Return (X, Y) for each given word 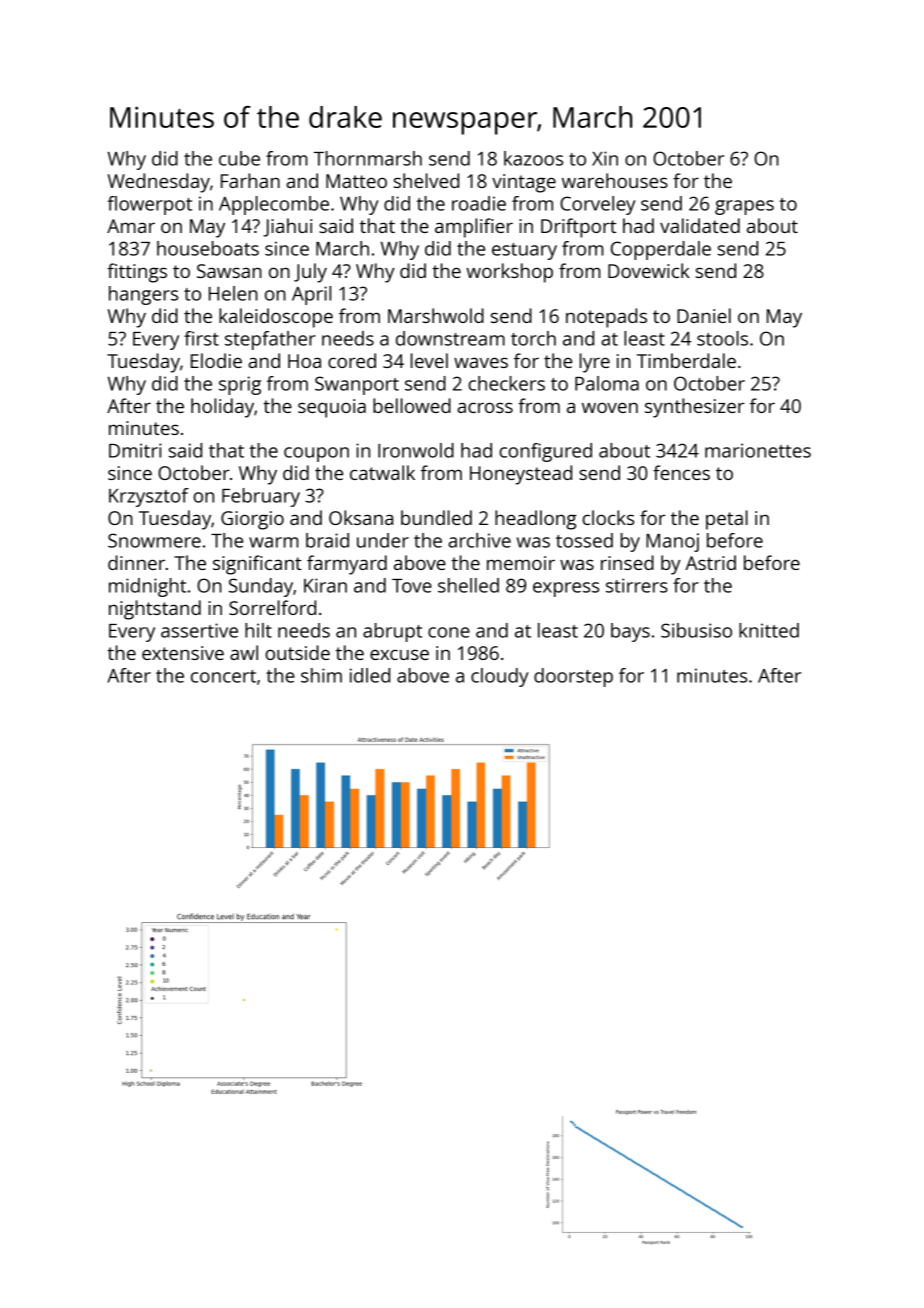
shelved (426, 180)
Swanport (357, 385)
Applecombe (274, 205)
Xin (605, 158)
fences (681, 472)
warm (273, 542)
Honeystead (521, 475)
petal (727, 520)
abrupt (392, 632)
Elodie (216, 360)
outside (297, 652)
